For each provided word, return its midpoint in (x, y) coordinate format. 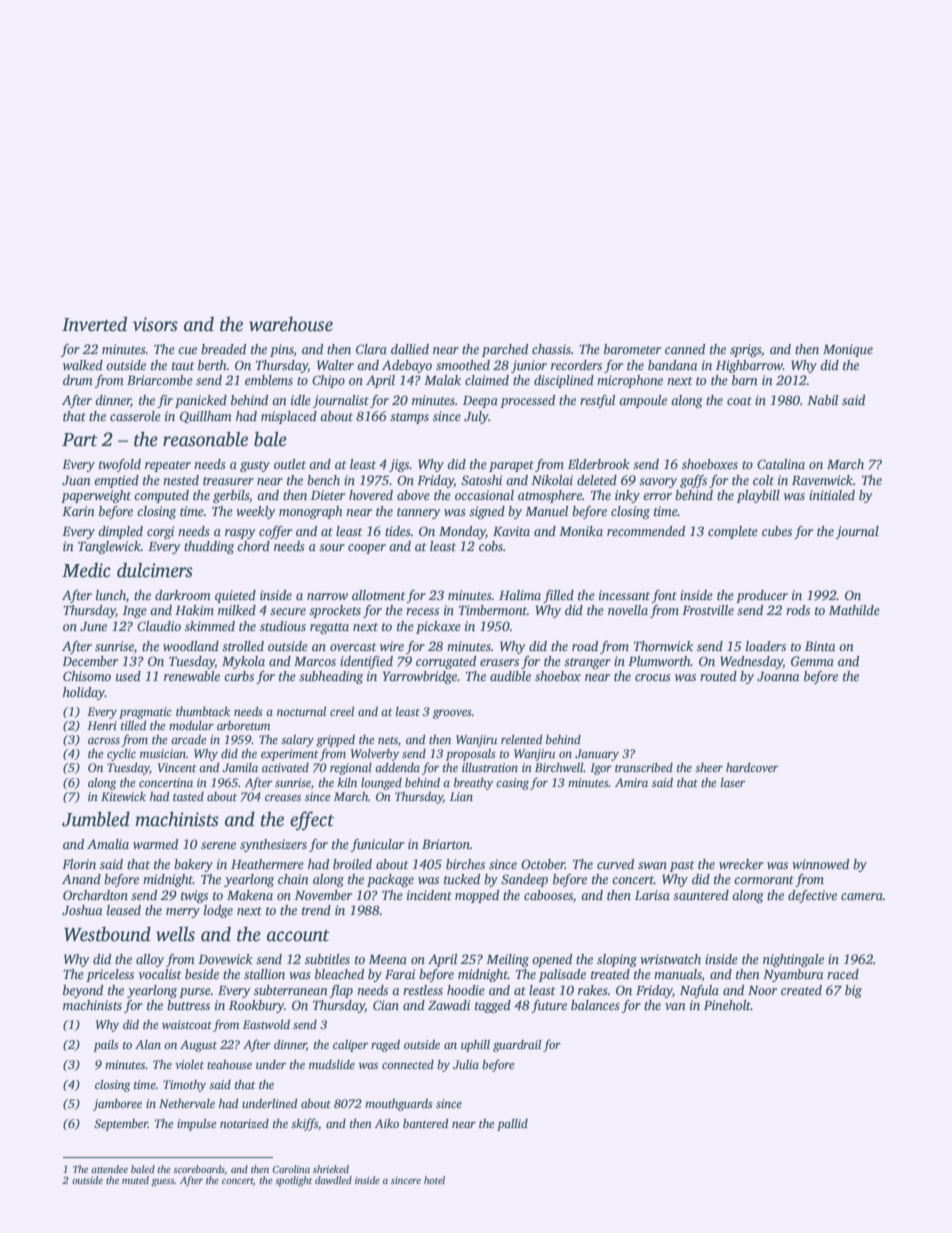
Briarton (446, 844)
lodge (218, 911)
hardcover (752, 767)
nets (388, 740)
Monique (848, 350)
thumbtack (203, 711)
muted (135, 1180)
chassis (551, 349)
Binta (820, 646)
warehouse (291, 324)
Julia (466, 1064)
